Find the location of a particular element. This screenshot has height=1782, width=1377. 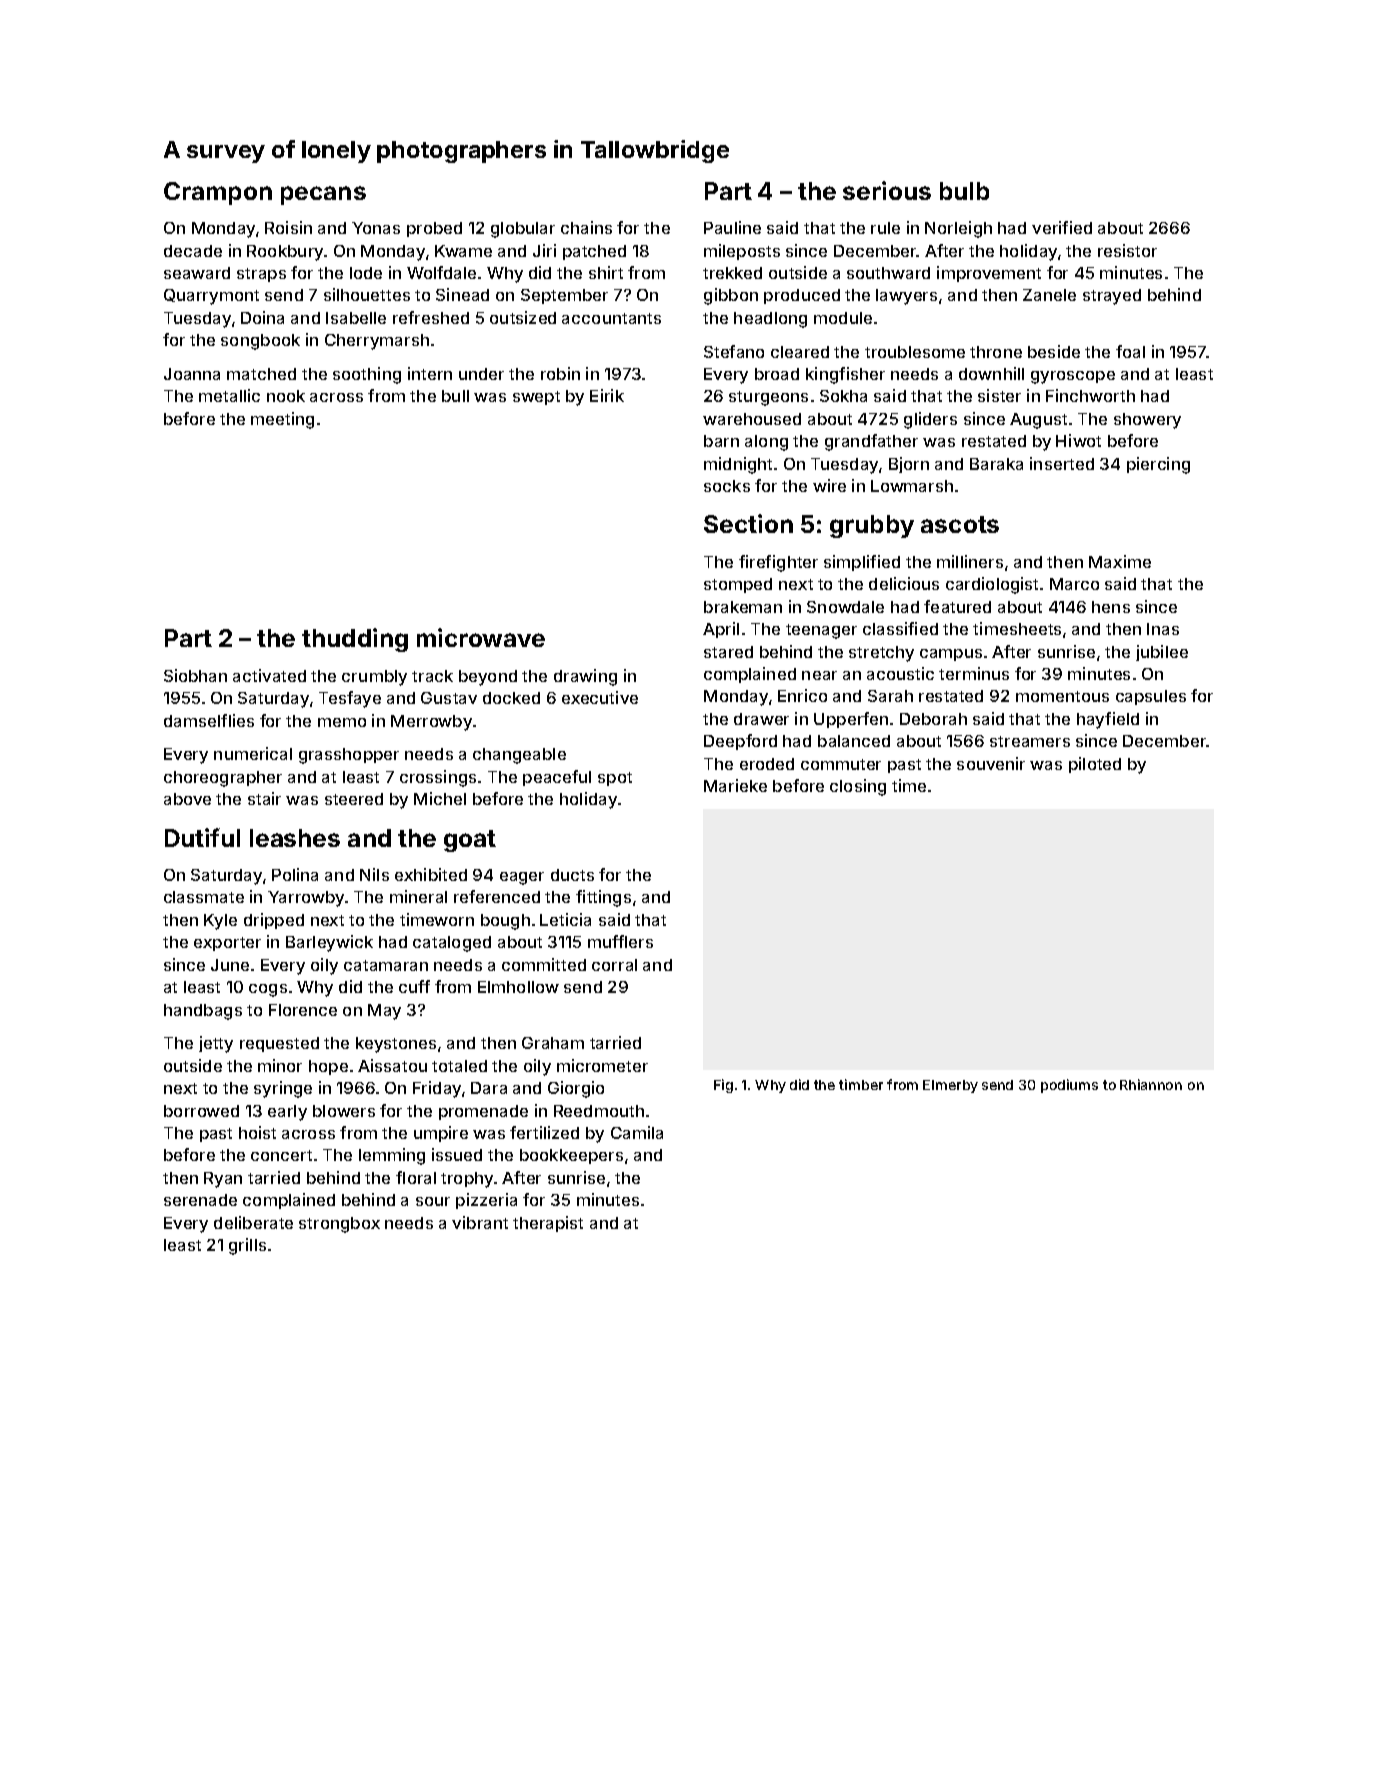

spot is located at coordinates (615, 779).
